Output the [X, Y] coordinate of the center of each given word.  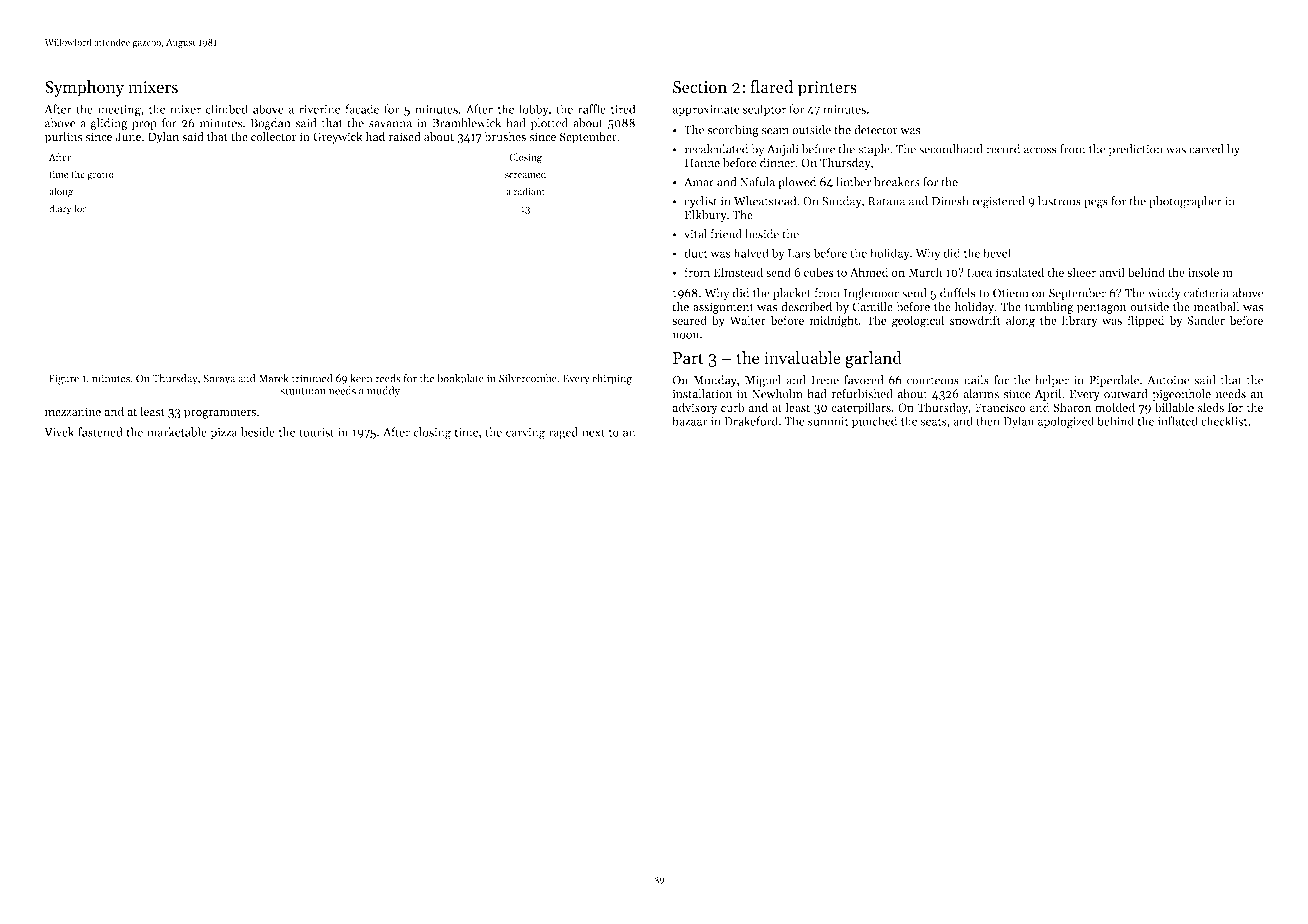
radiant [529, 191]
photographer [1185, 202]
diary [60, 209]
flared [771, 87]
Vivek [59, 432]
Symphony [84, 88]
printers [827, 89]
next [593, 433]
